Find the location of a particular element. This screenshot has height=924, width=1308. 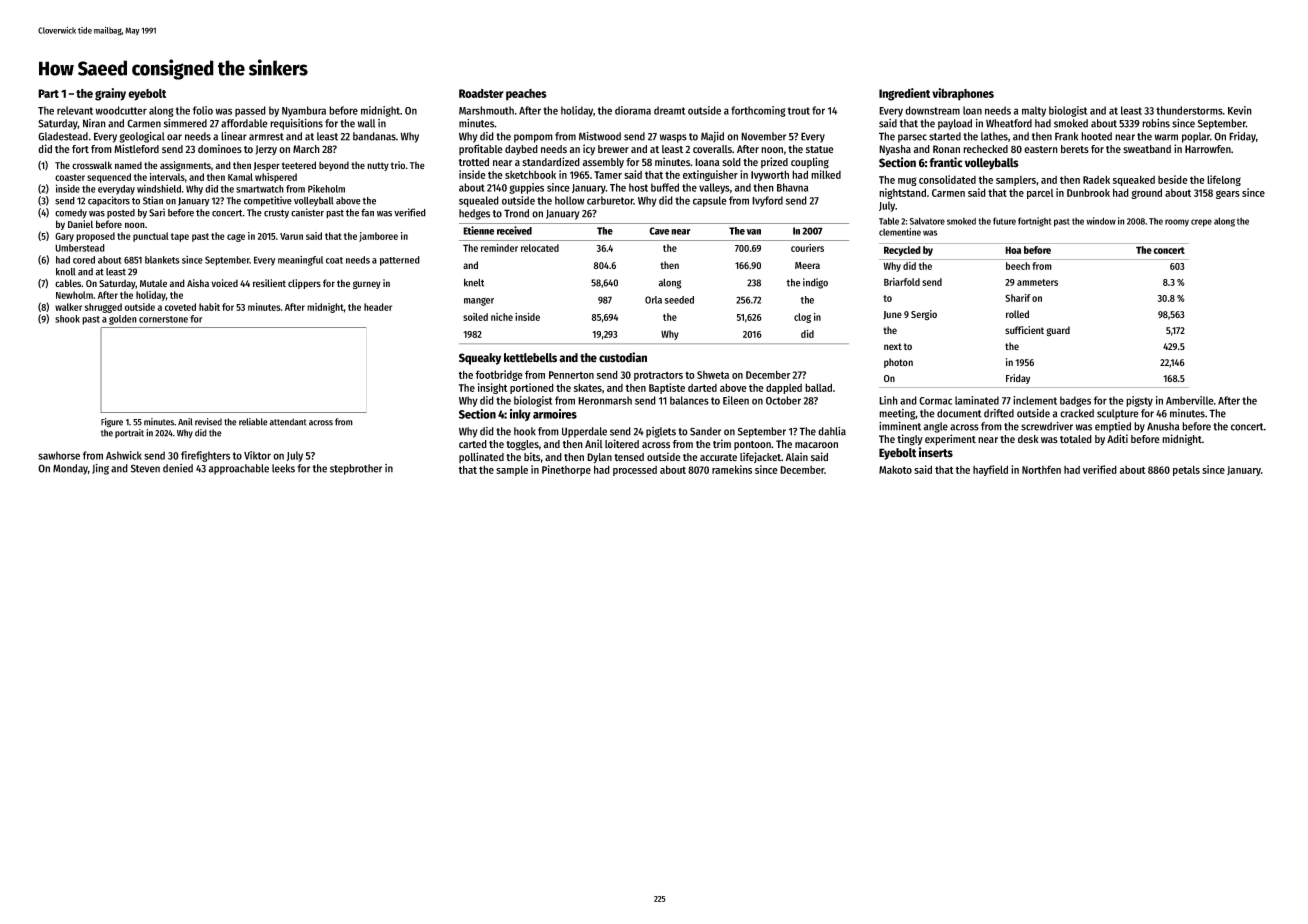

Aditi is located at coordinates (1117, 438).
